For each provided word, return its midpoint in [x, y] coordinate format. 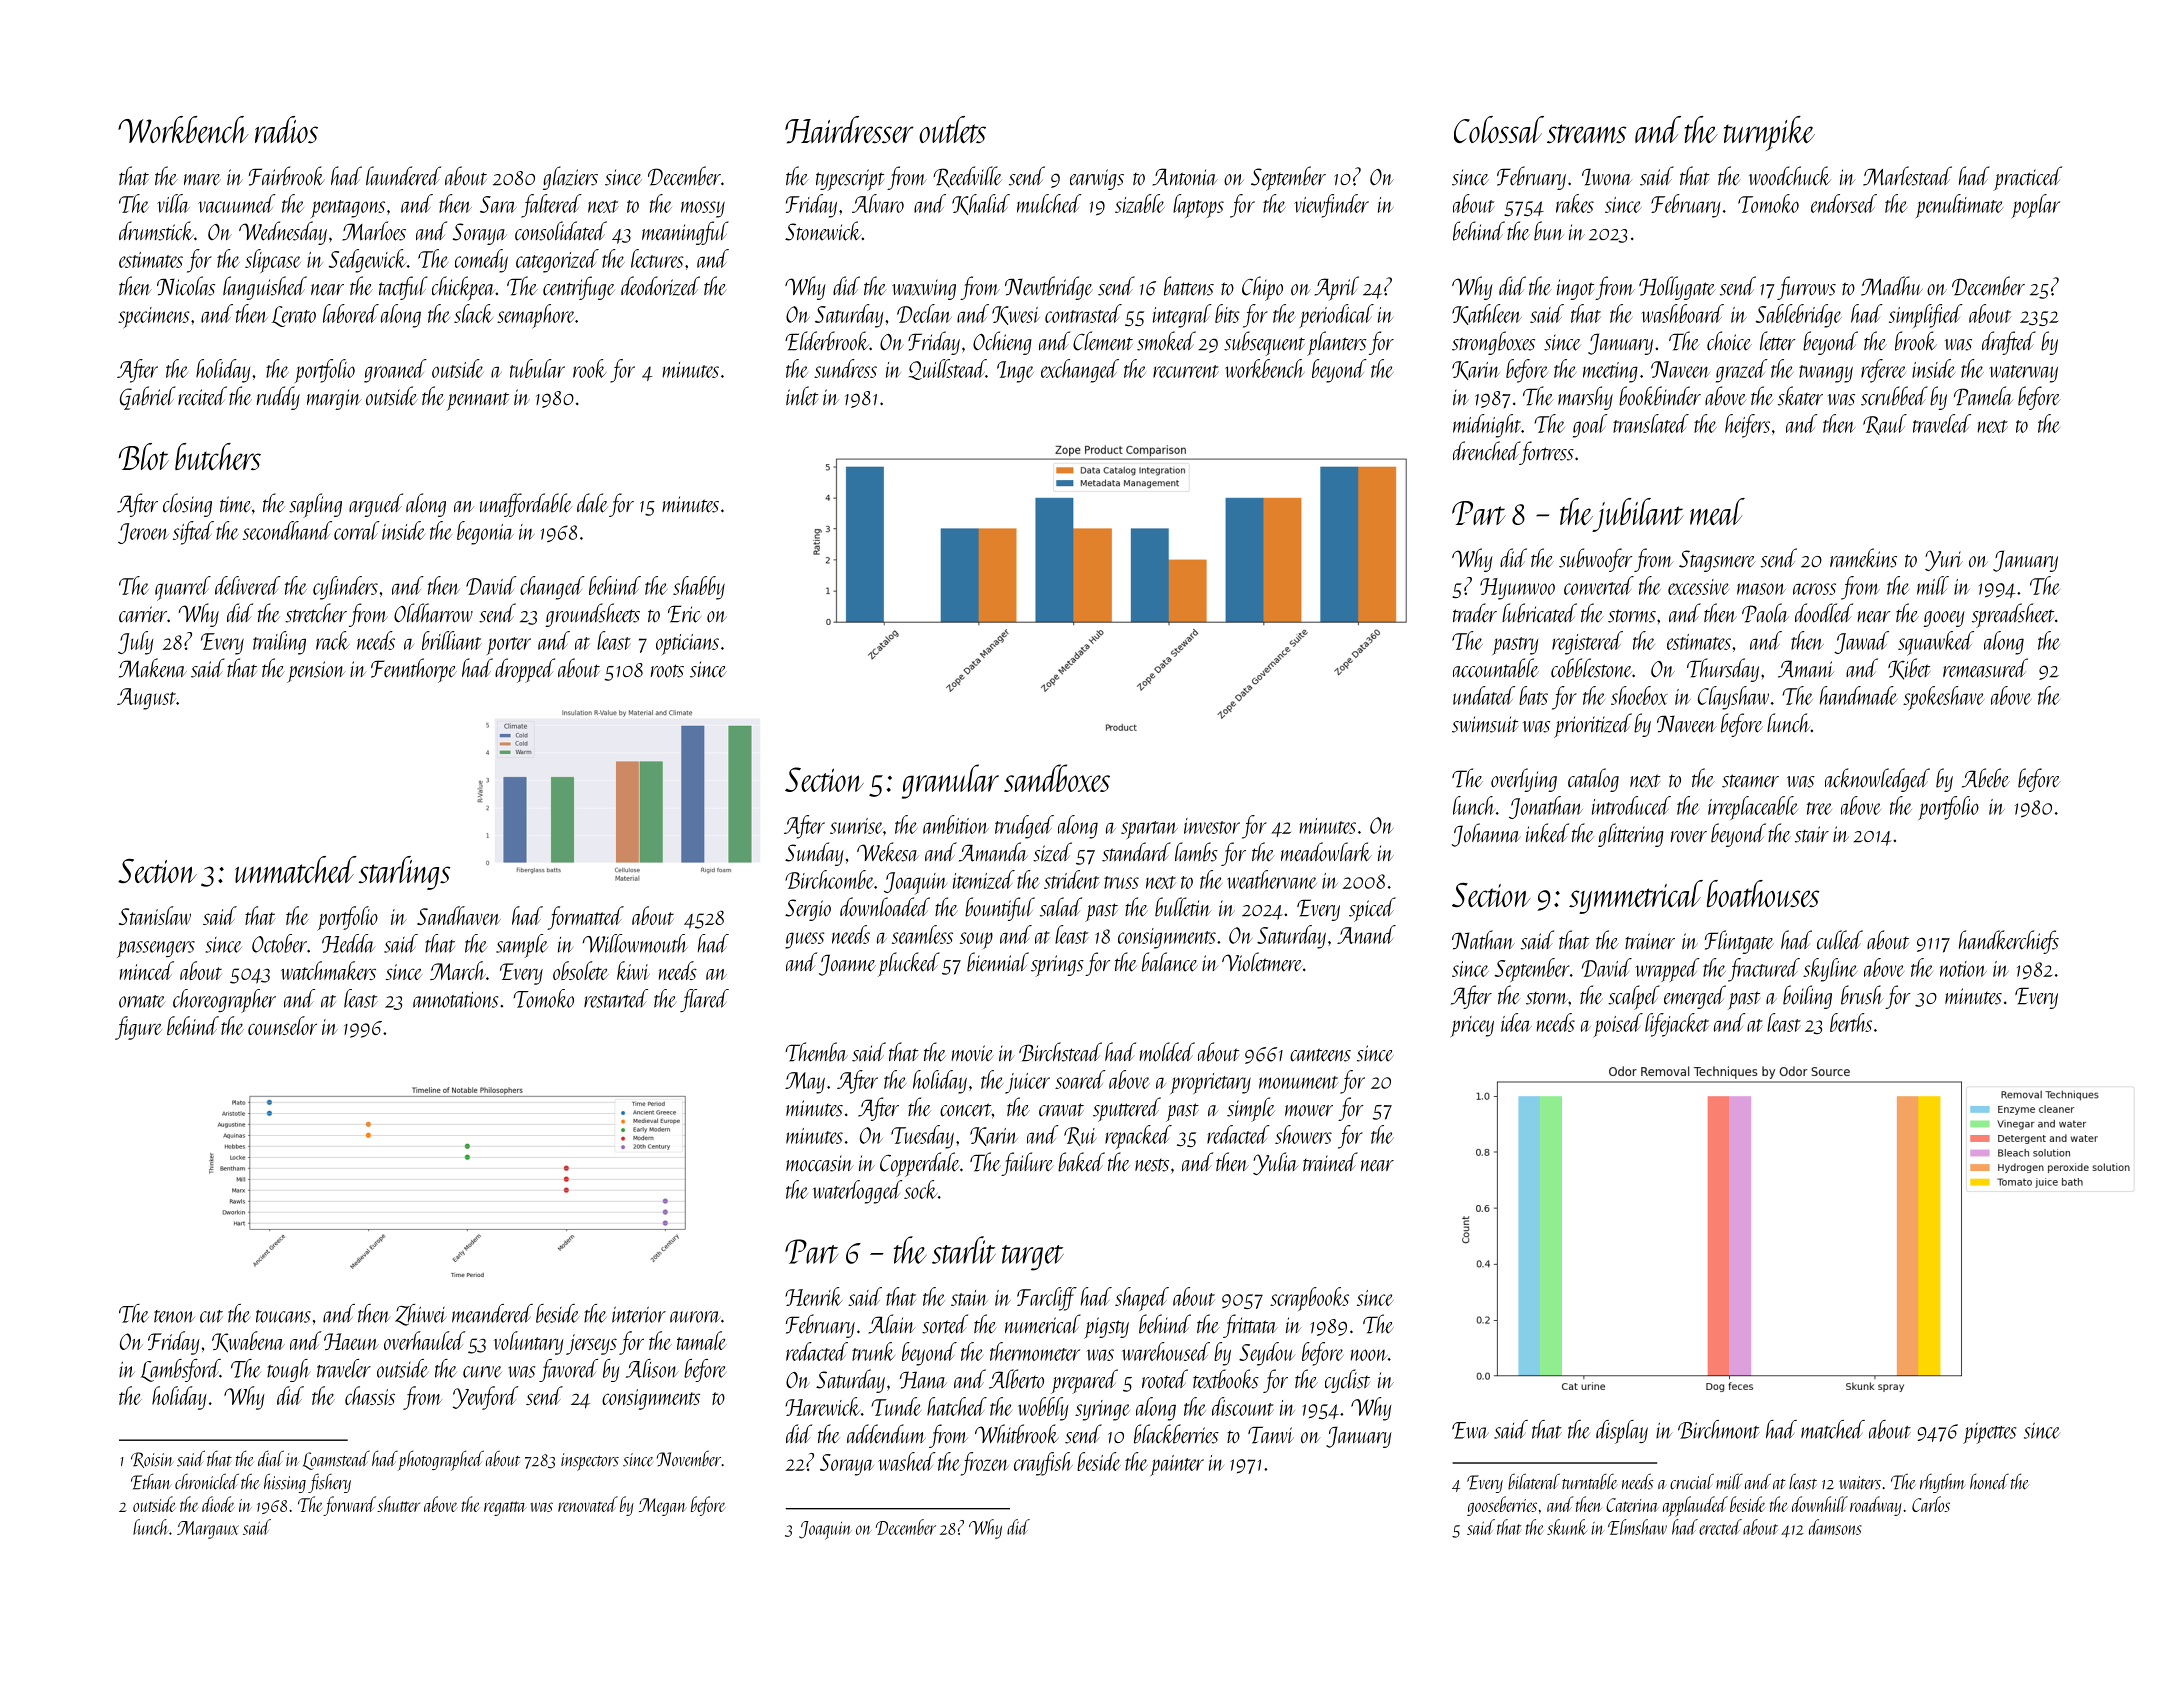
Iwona [1607, 177]
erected [1720, 1527]
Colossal [1499, 129]
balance [1170, 962]
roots [667, 671]
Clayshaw [1733, 698]
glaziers [570, 178]
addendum [886, 1434]
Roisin [152, 1460]
